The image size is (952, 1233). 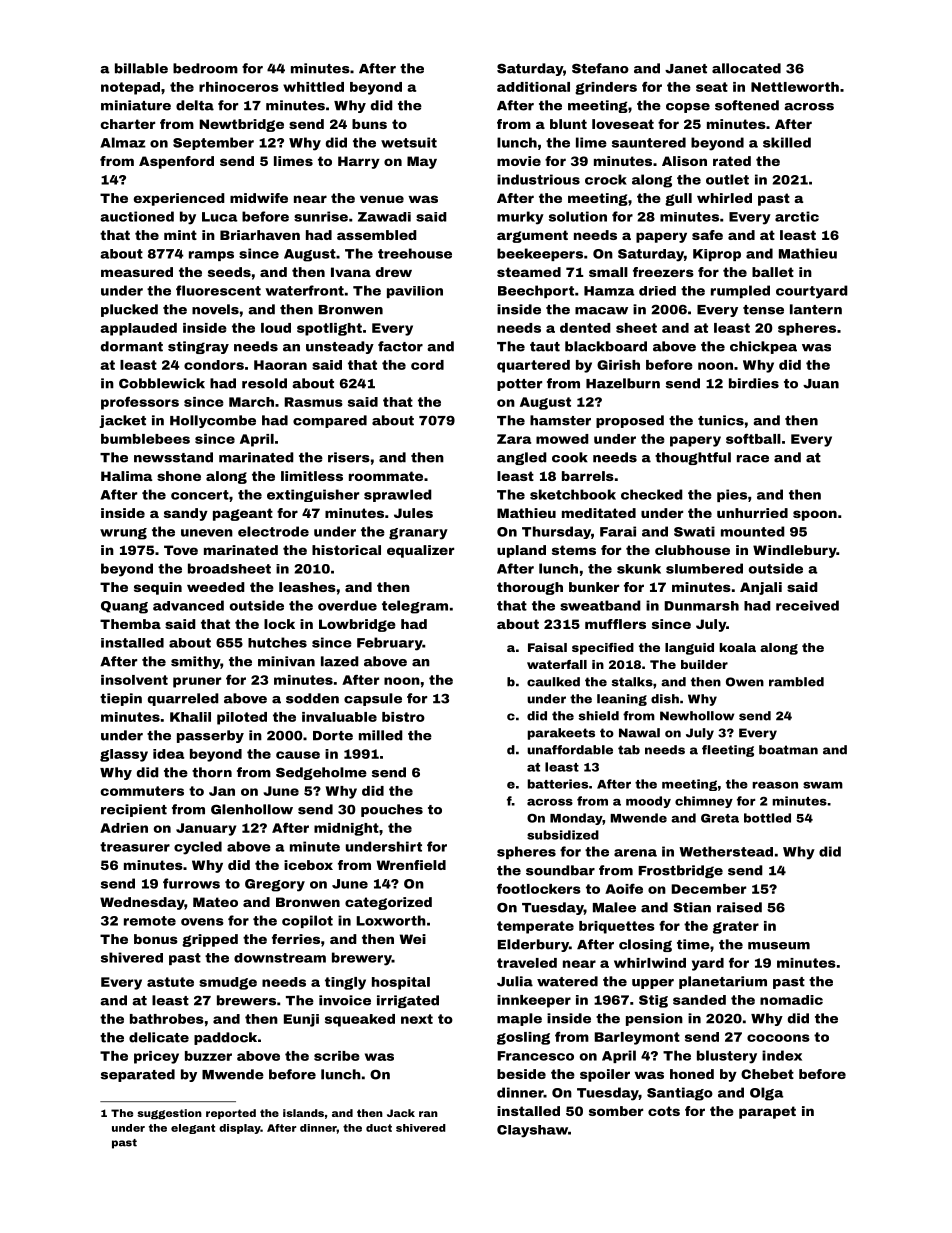 What do you see at coordinates (239, 87) in the screenshot?
I see `rhinoceros` at bounding box center [239, 87].
